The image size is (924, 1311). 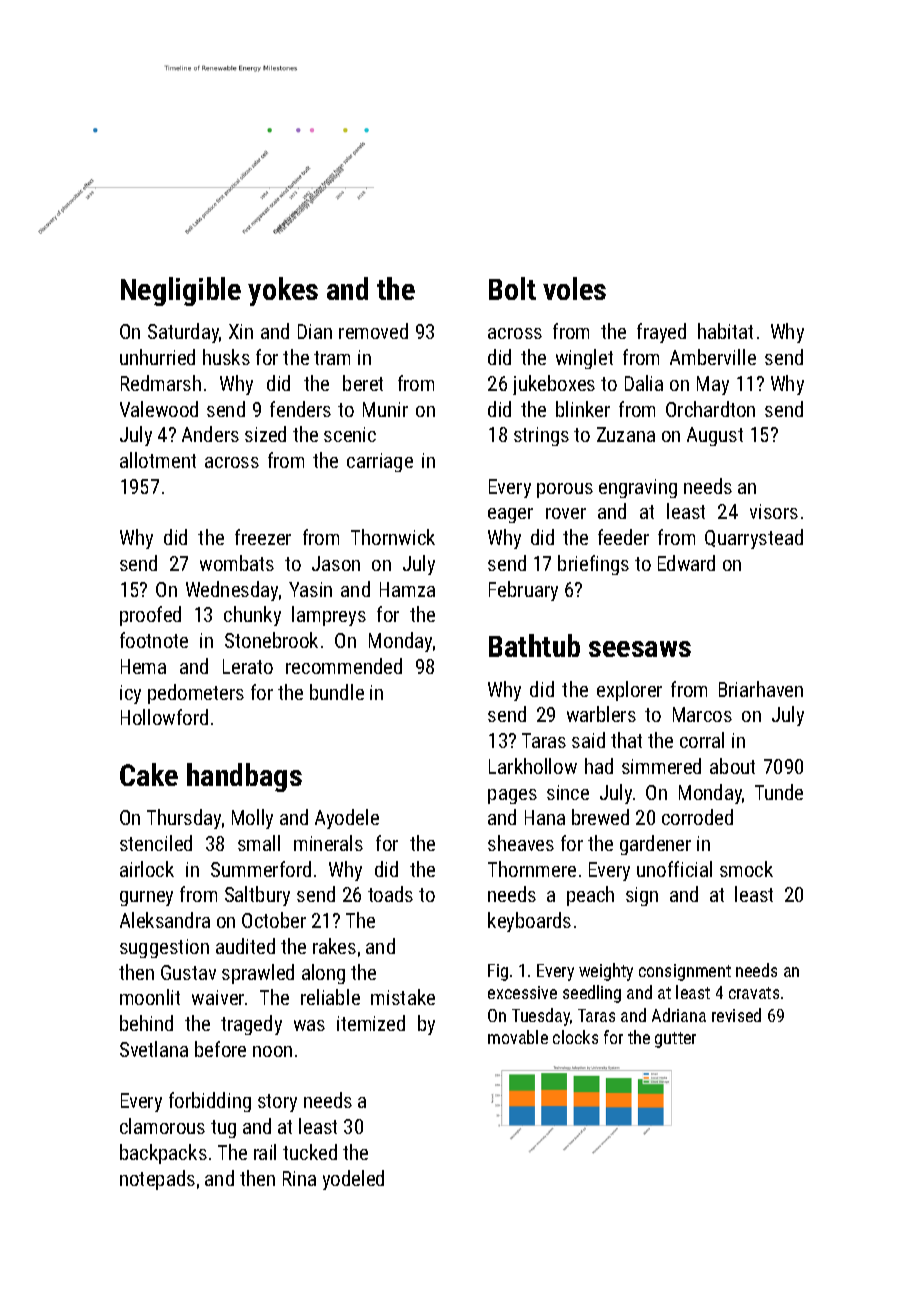 What do you see at coordinates (146, 898) in the screenshot?
I see `gurney` at bounding box center [146, 898].
